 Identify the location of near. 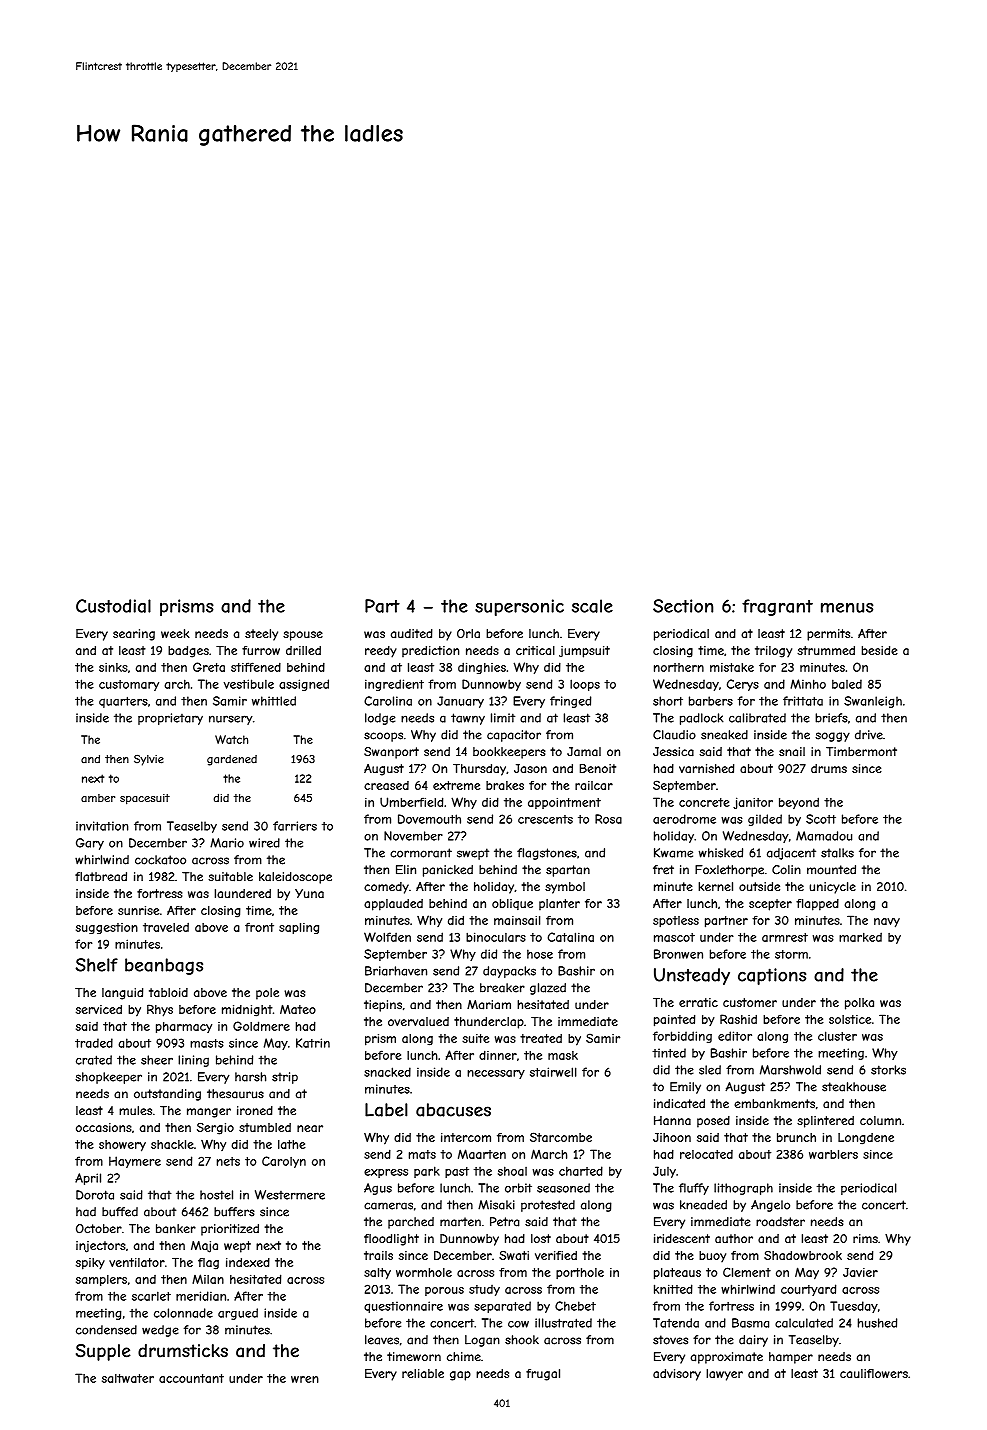
(310, 1128).
